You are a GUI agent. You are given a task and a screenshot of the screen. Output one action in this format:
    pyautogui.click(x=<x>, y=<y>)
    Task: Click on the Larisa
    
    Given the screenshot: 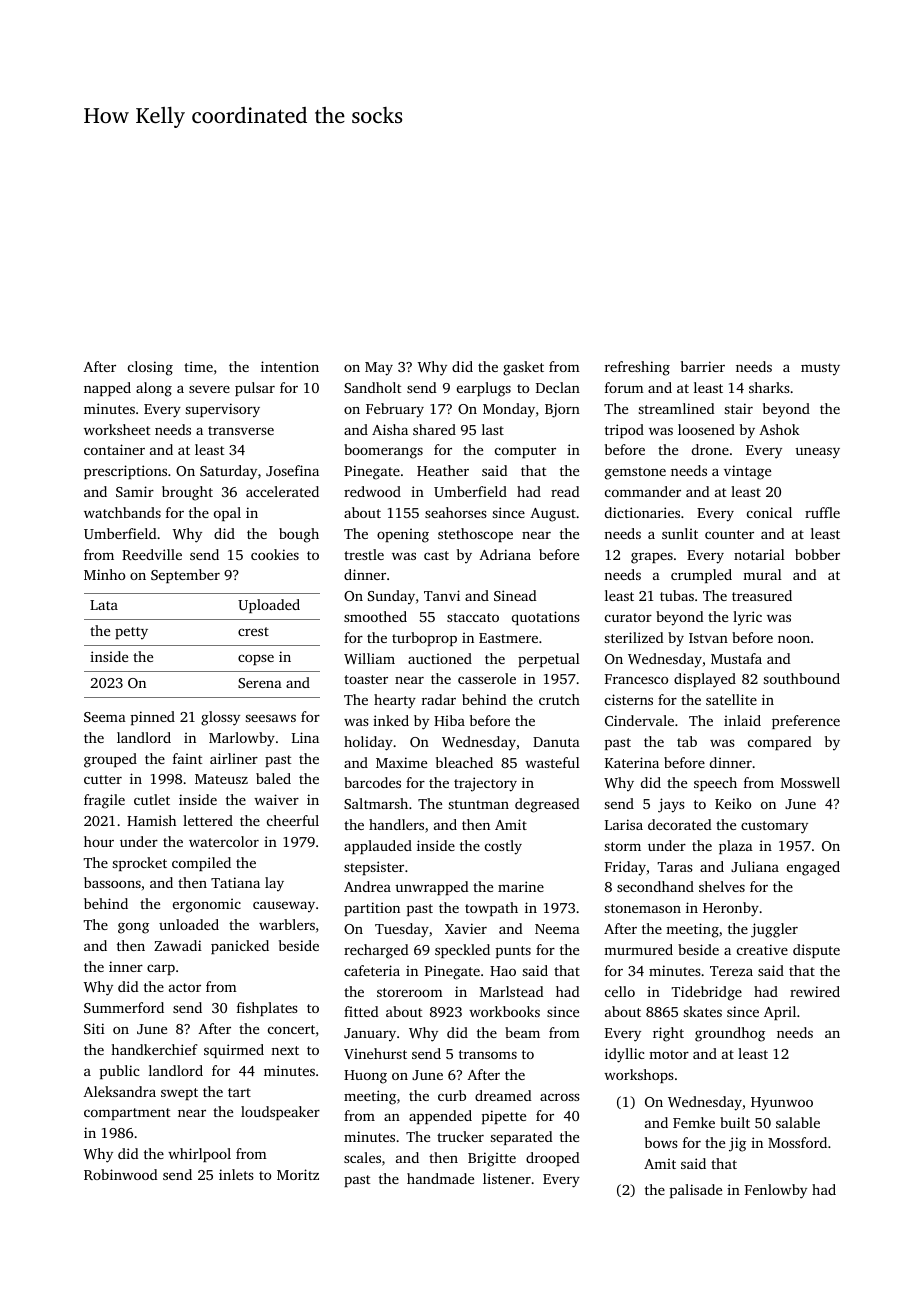 What is the action you would take?
    pyautogui.click(x=624, y=824)
